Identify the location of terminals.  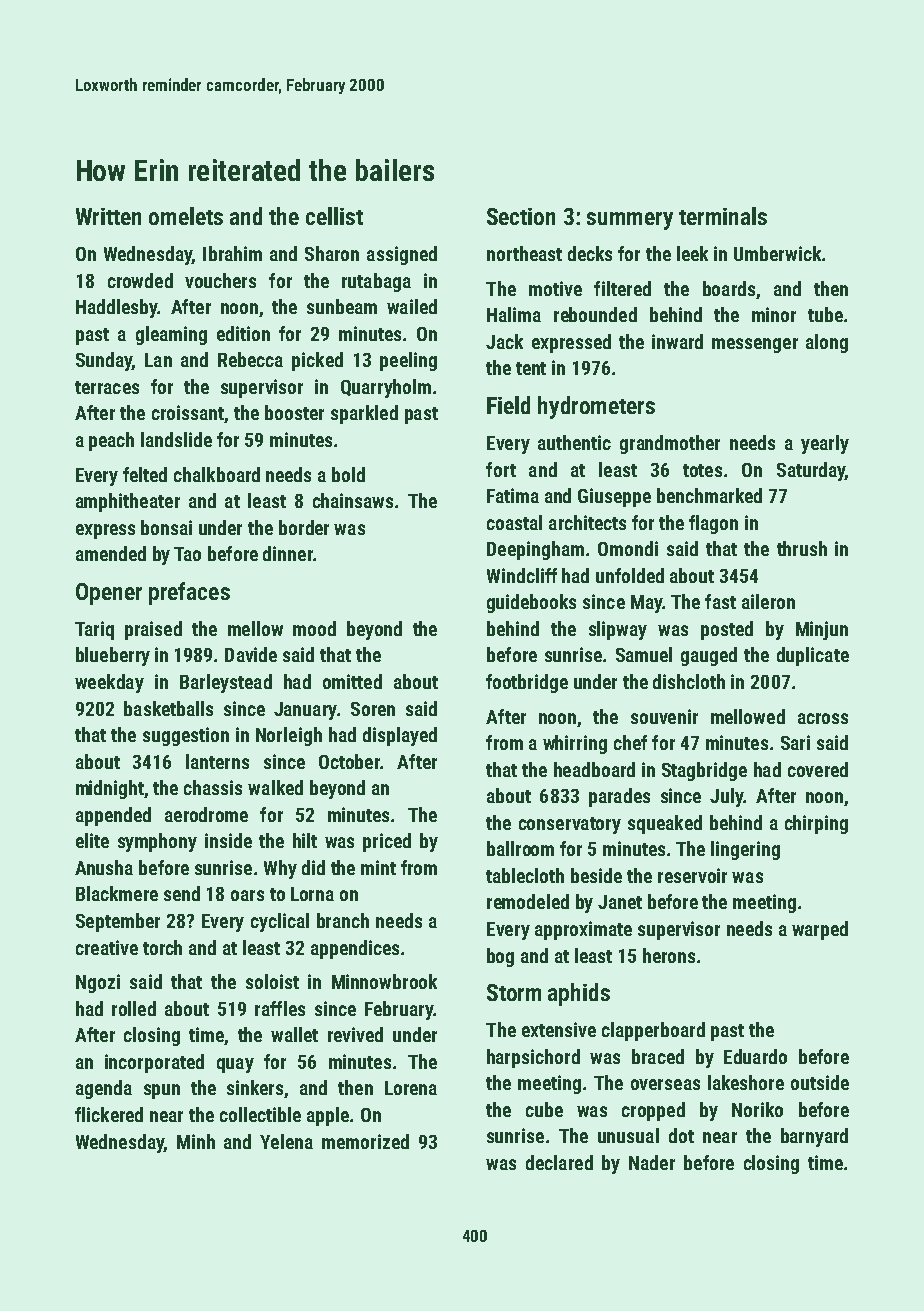
(723, 216).
